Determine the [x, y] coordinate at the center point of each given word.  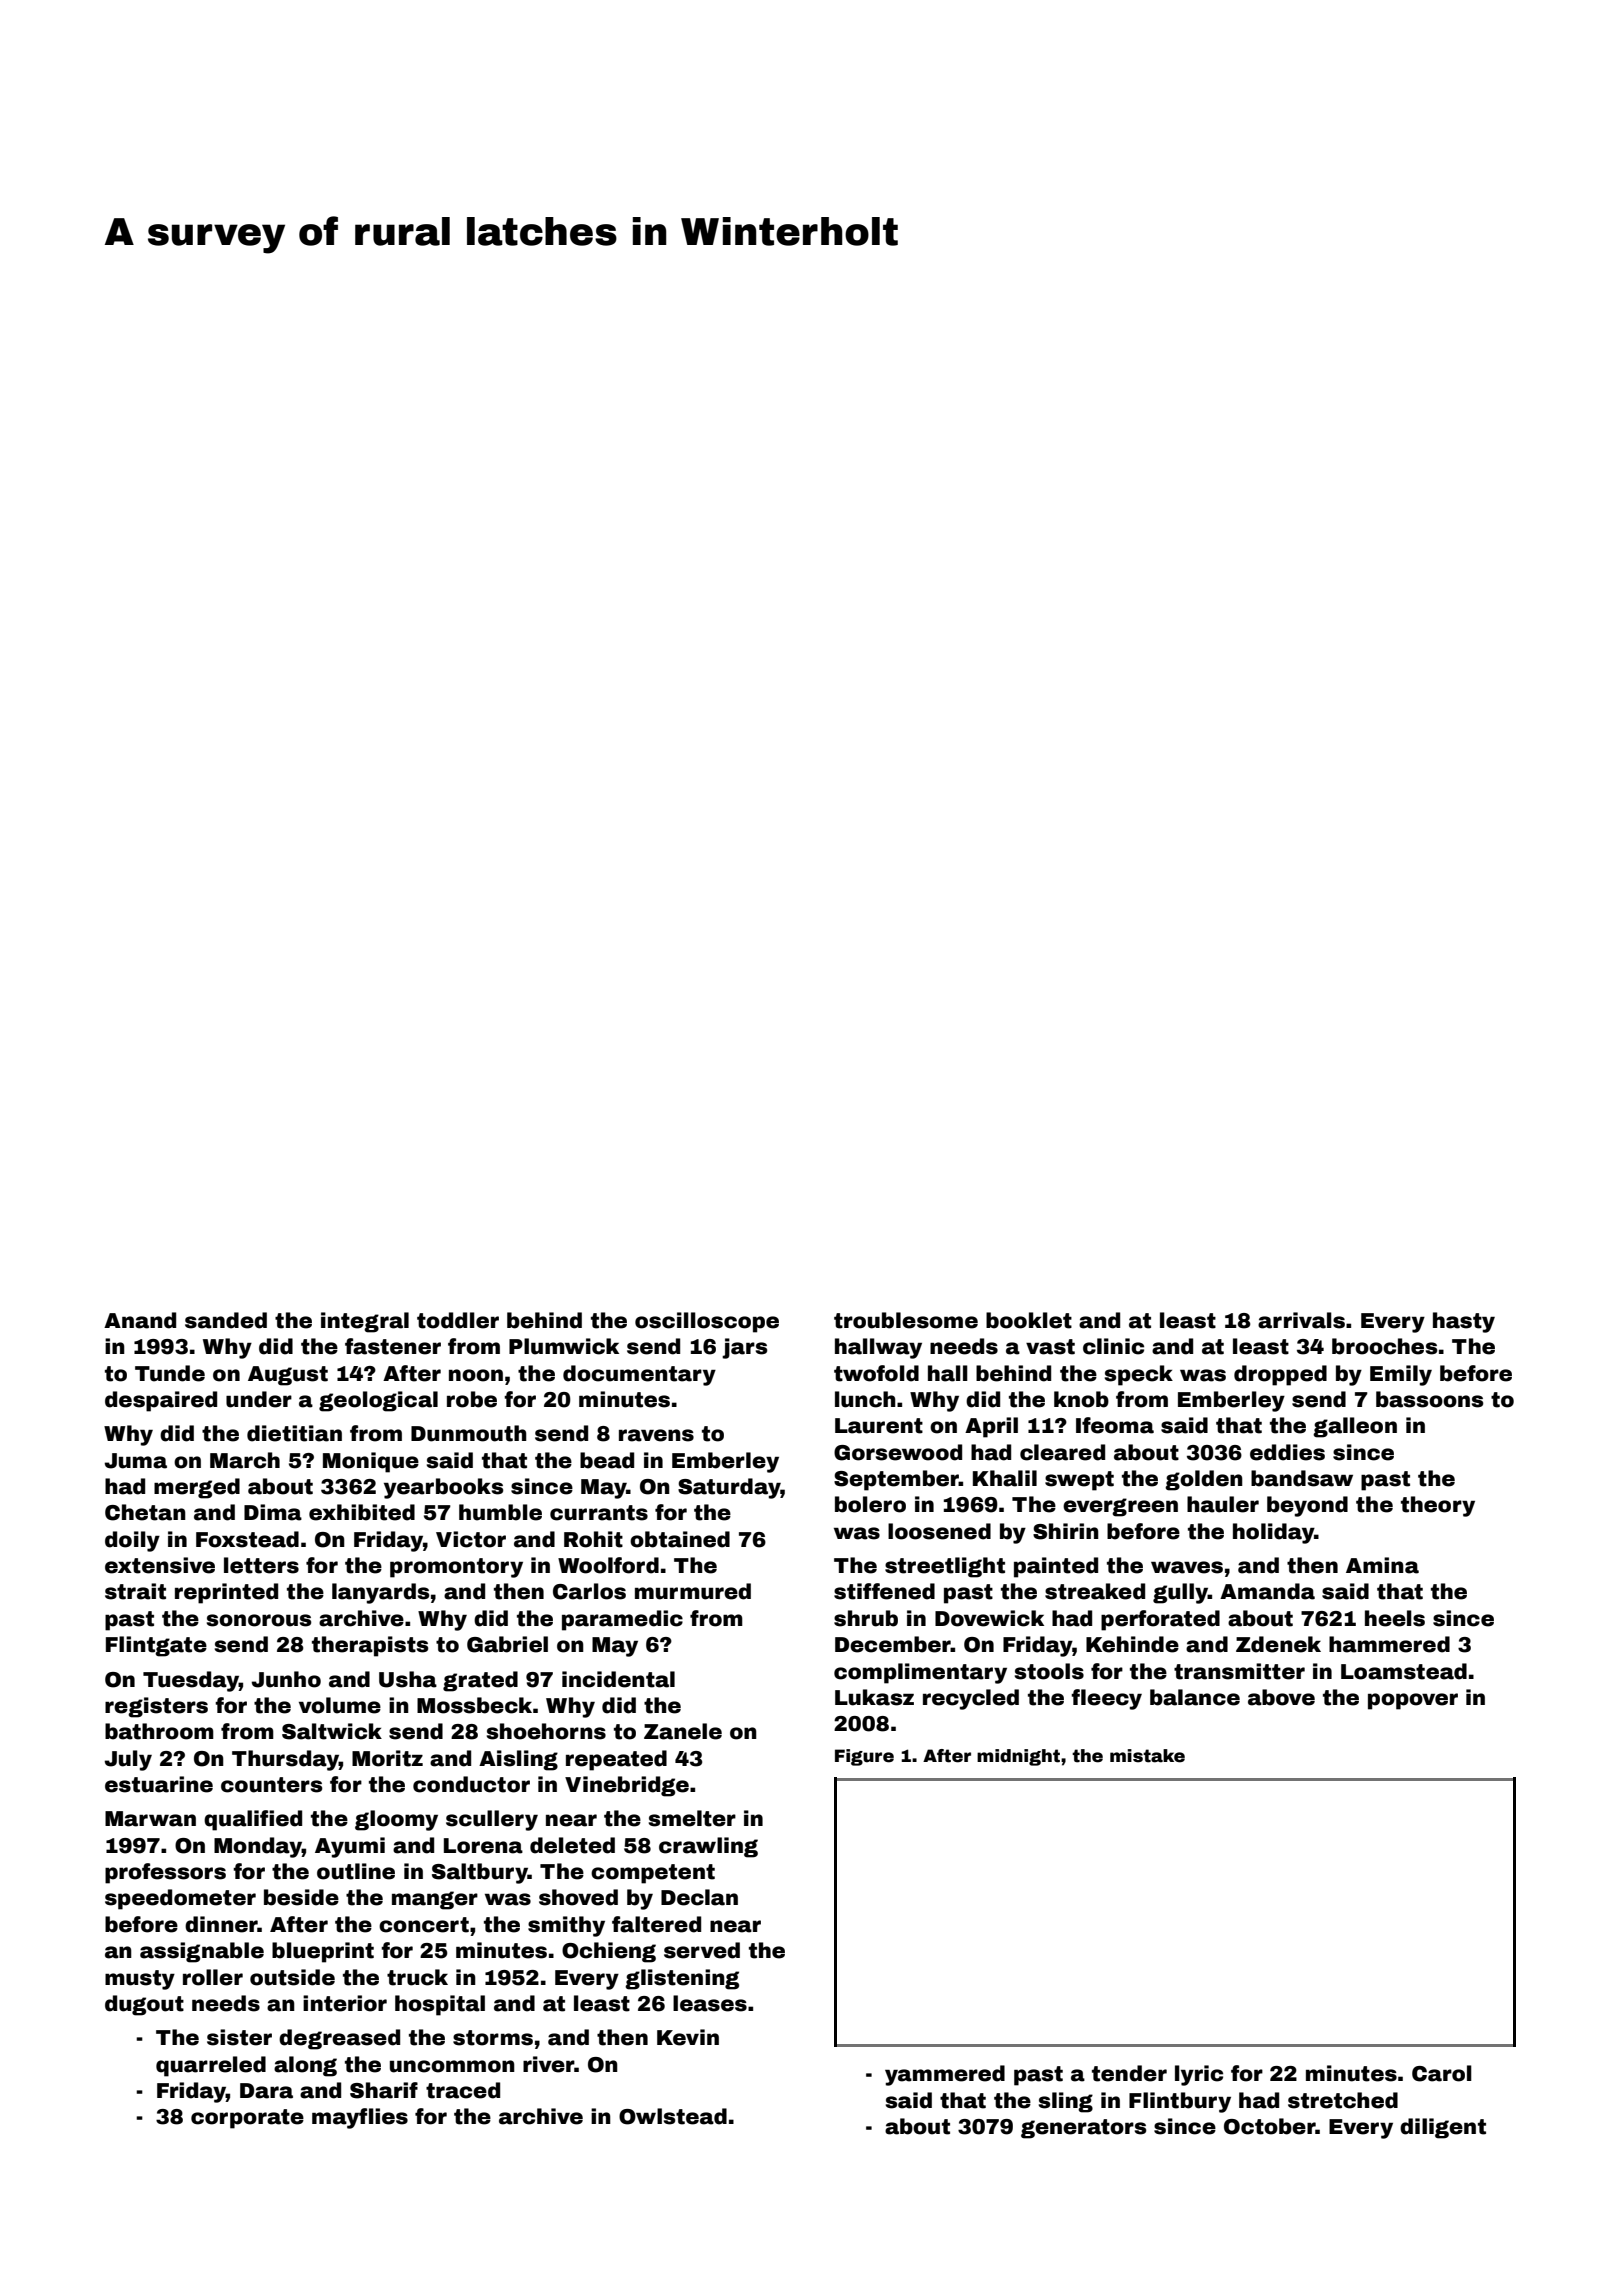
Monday [258, 1847]
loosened [939, 1531]
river [548, 2064]
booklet [1029, 1320]
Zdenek [1278, 1644]
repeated [616, 1760]
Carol [1442, 2073]
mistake [1147, 1756]
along [305, 2066]
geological [378, 1401]
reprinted [226, 1593]
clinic [1113, 1346]
